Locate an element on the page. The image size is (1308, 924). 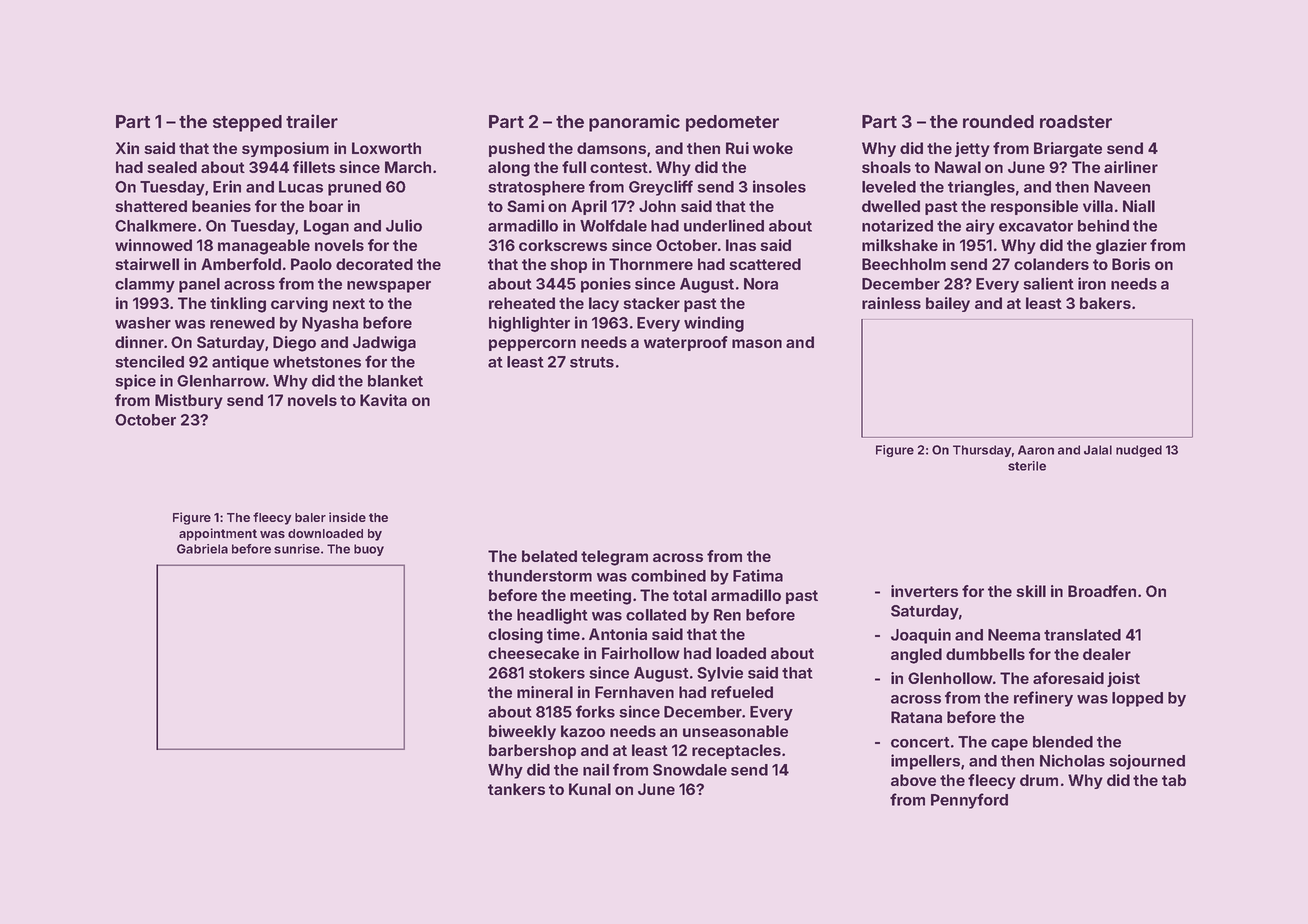
pedometer is located at coordinates (732, 123).
